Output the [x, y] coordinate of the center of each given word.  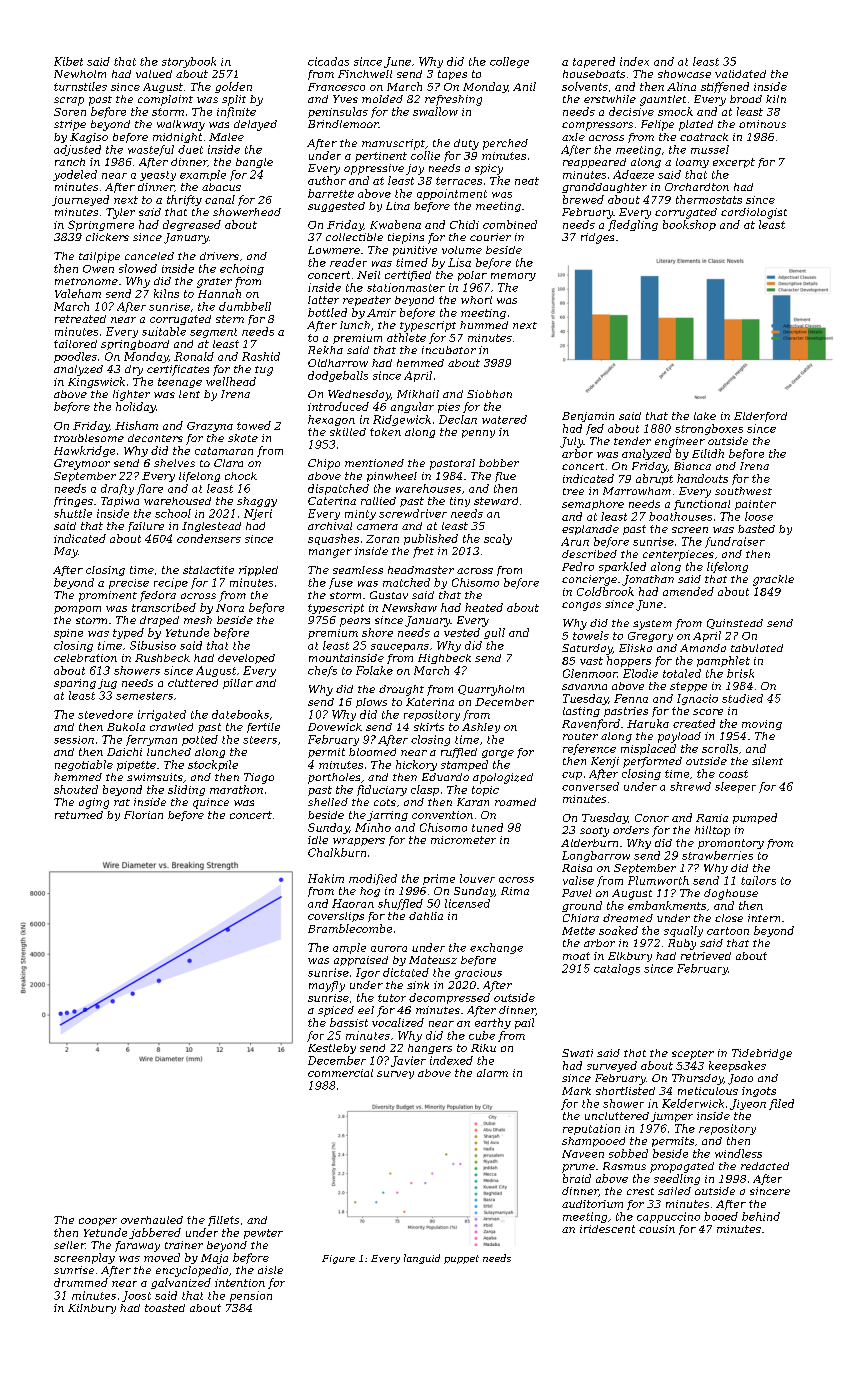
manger [330, 553]
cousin [657, 1229]
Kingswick [96, 382]
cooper [98, 1222]
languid [422, 1259]
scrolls [720, 748]
